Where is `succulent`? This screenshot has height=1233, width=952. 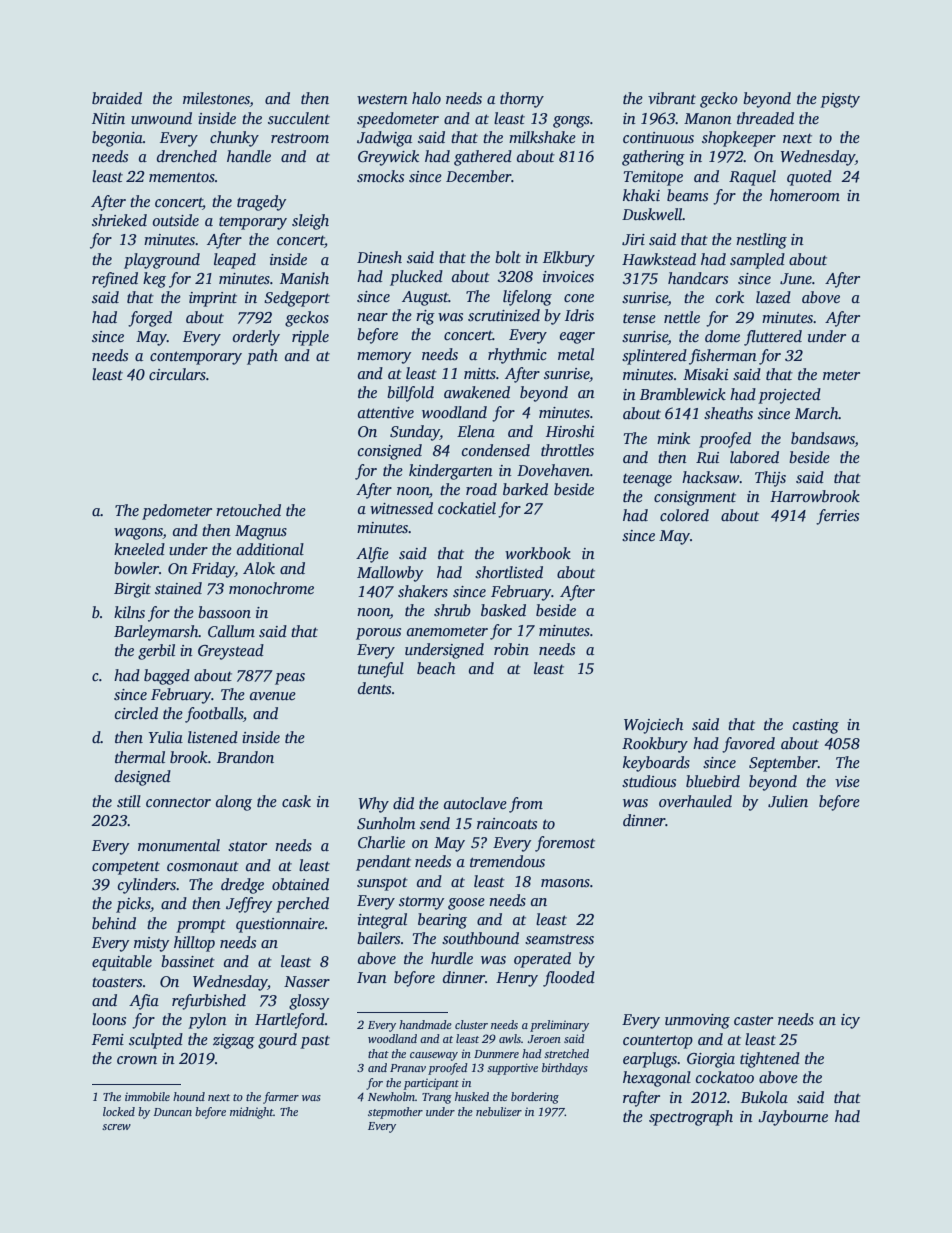 succulent is located at coordinates (299, 118).
